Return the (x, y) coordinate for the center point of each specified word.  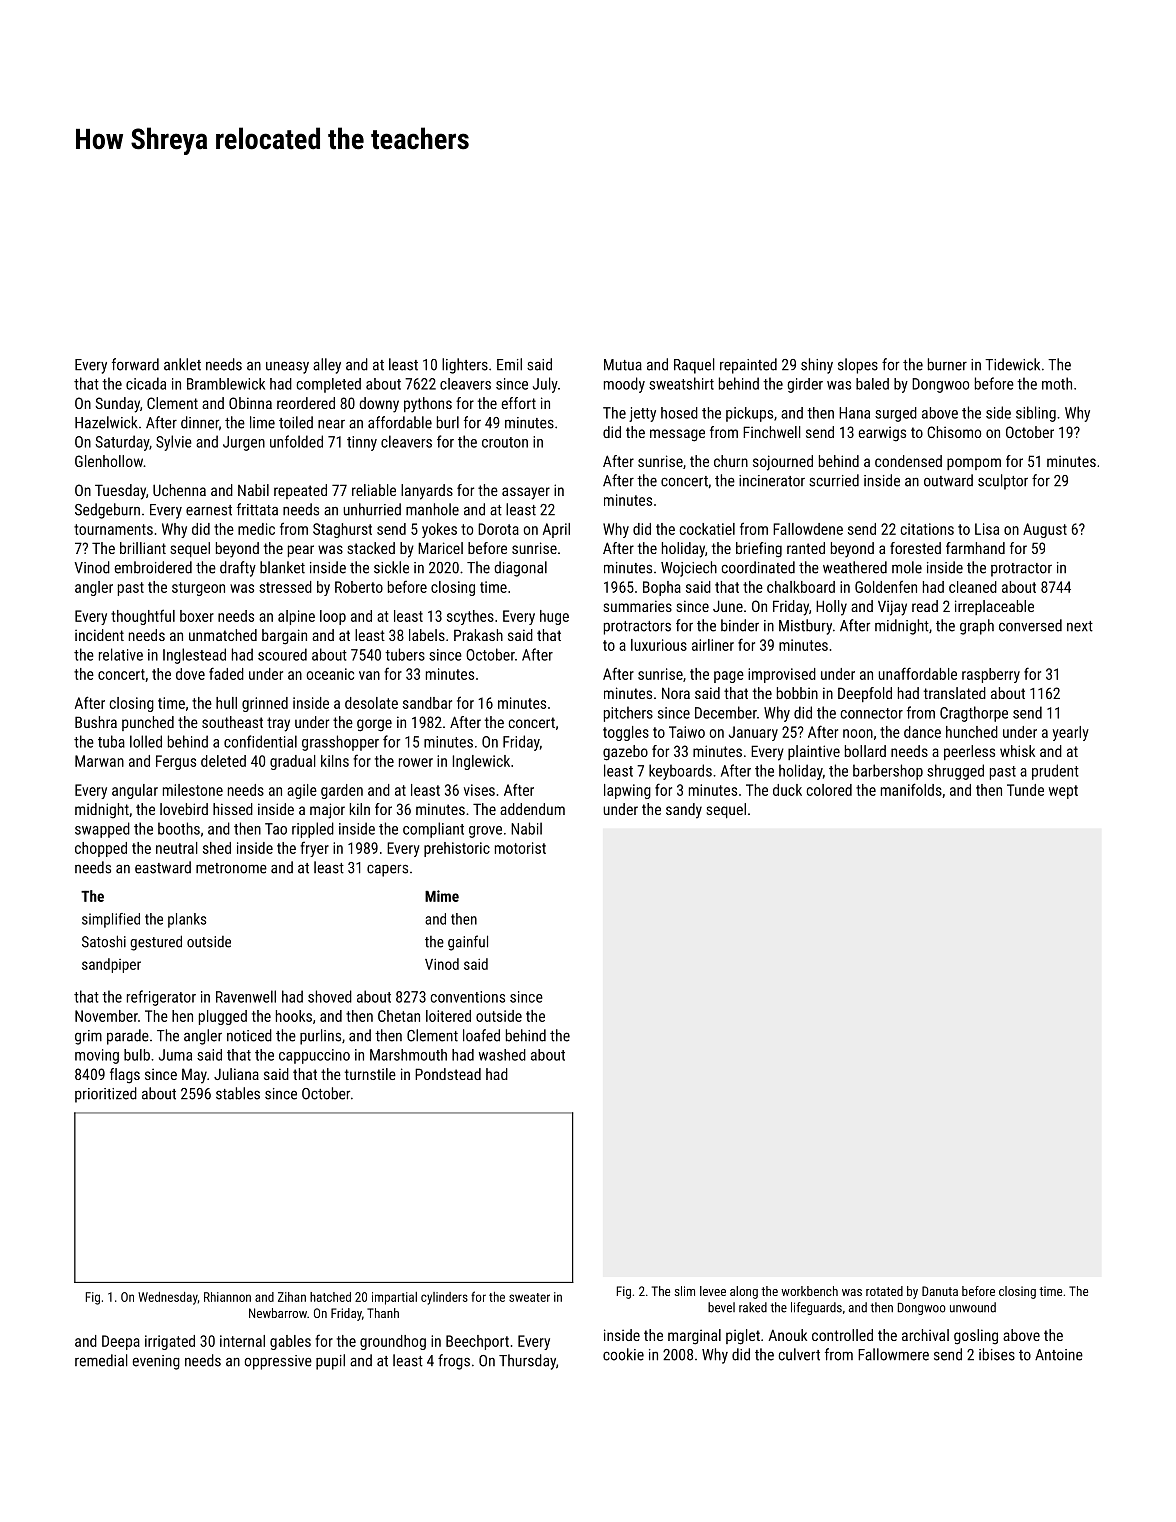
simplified (111, 920)
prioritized (106, 1095)
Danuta (940, 1291)
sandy (684, 811)
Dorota (498, 529)
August (1045, 530)
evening (156, 1362)
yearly (1071, 733)
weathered (855, 567)
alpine (296, 617)
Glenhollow (109, 461)
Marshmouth (408, 1055)
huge (554, 617)
